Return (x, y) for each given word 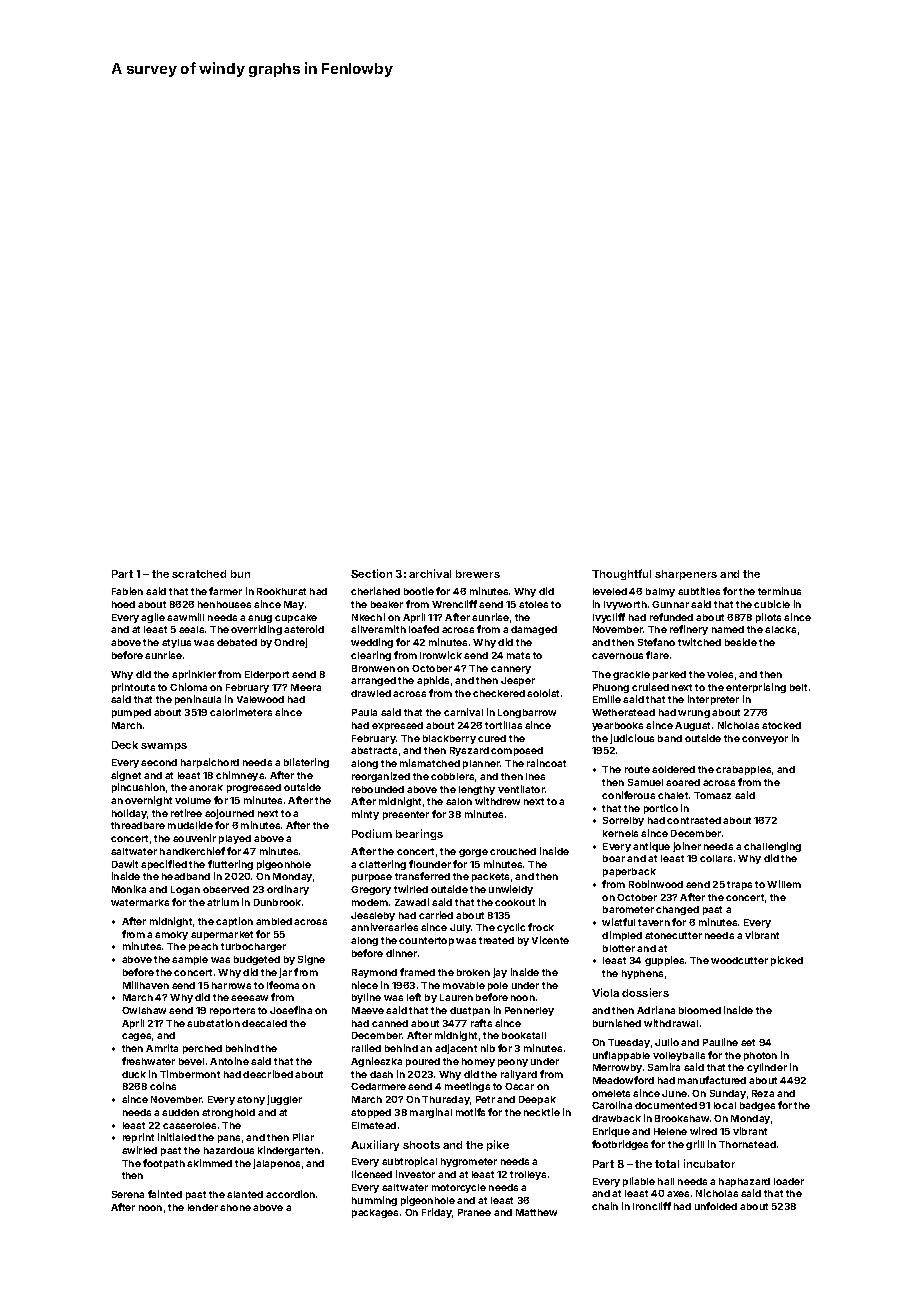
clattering (382, 865)
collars (716, 858)
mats (518, 655)
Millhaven (146, 985)
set (748, 1042)
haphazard (744, 1182)
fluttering (230, 865)
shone (235, 1207)
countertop (426, 941)
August (692, 726)
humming (374, 1201)
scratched (199, 574)
